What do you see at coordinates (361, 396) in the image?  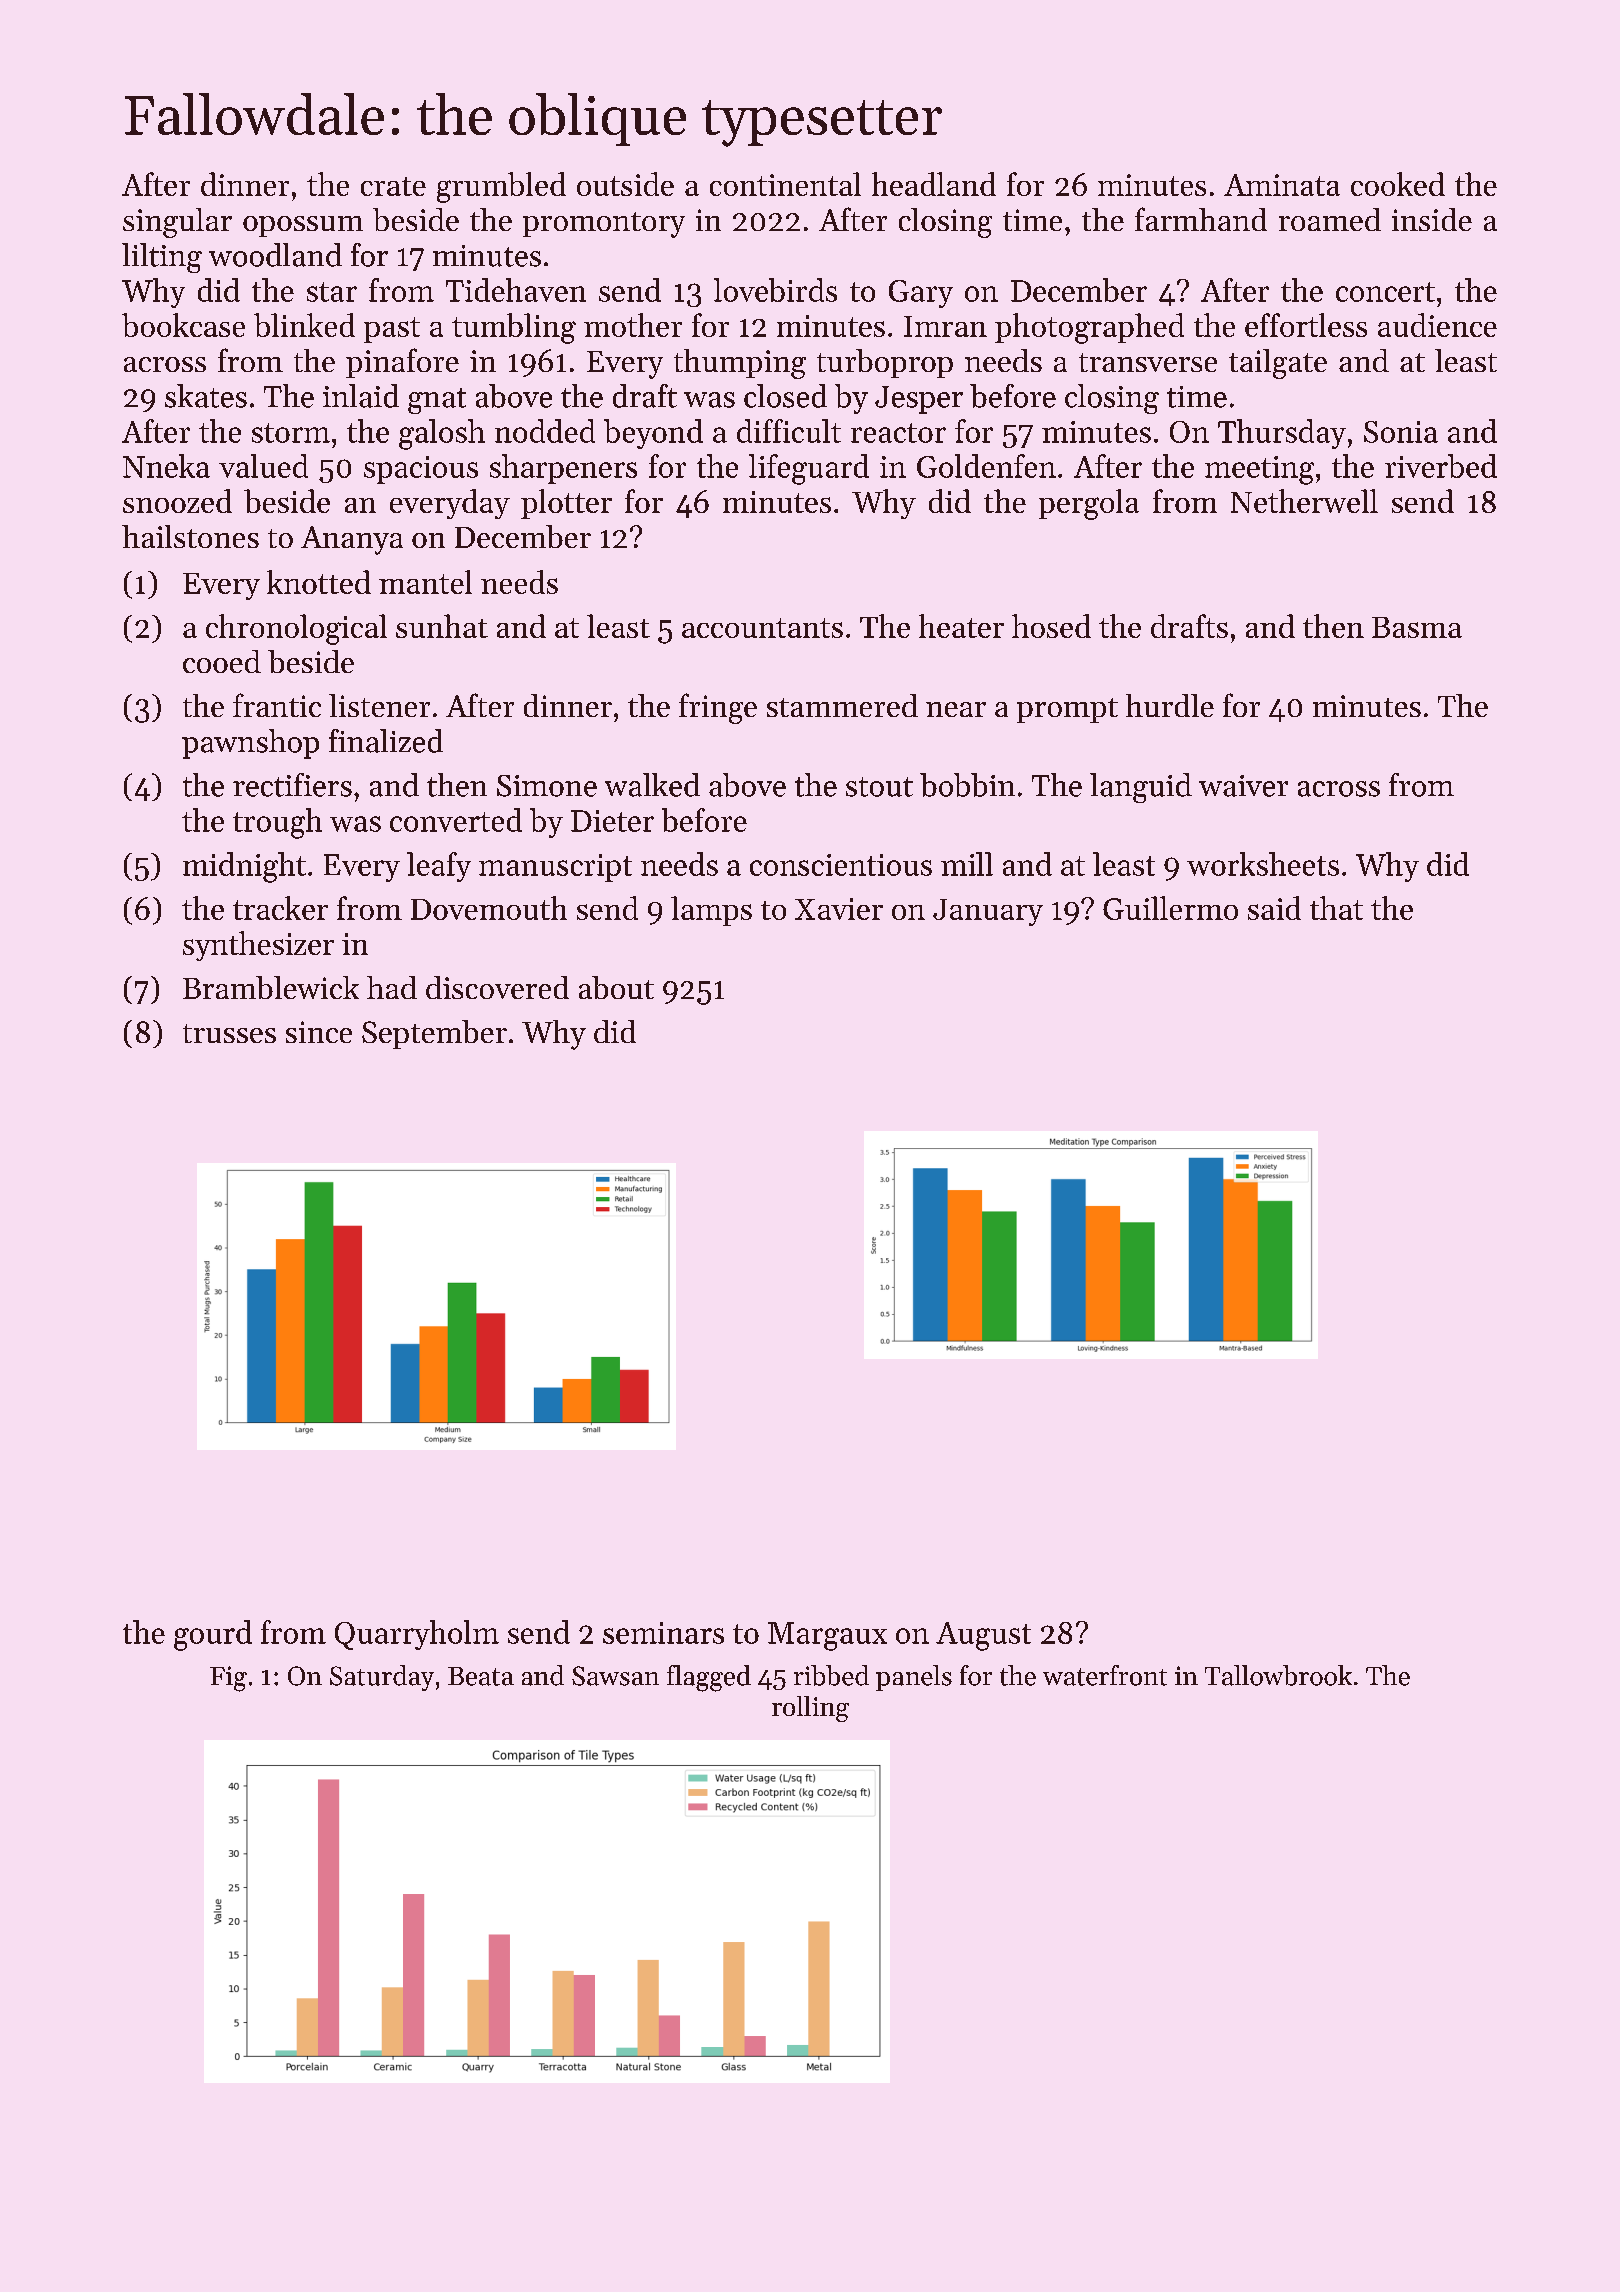 I see `inlaid` at bounding box center [361, 396].
